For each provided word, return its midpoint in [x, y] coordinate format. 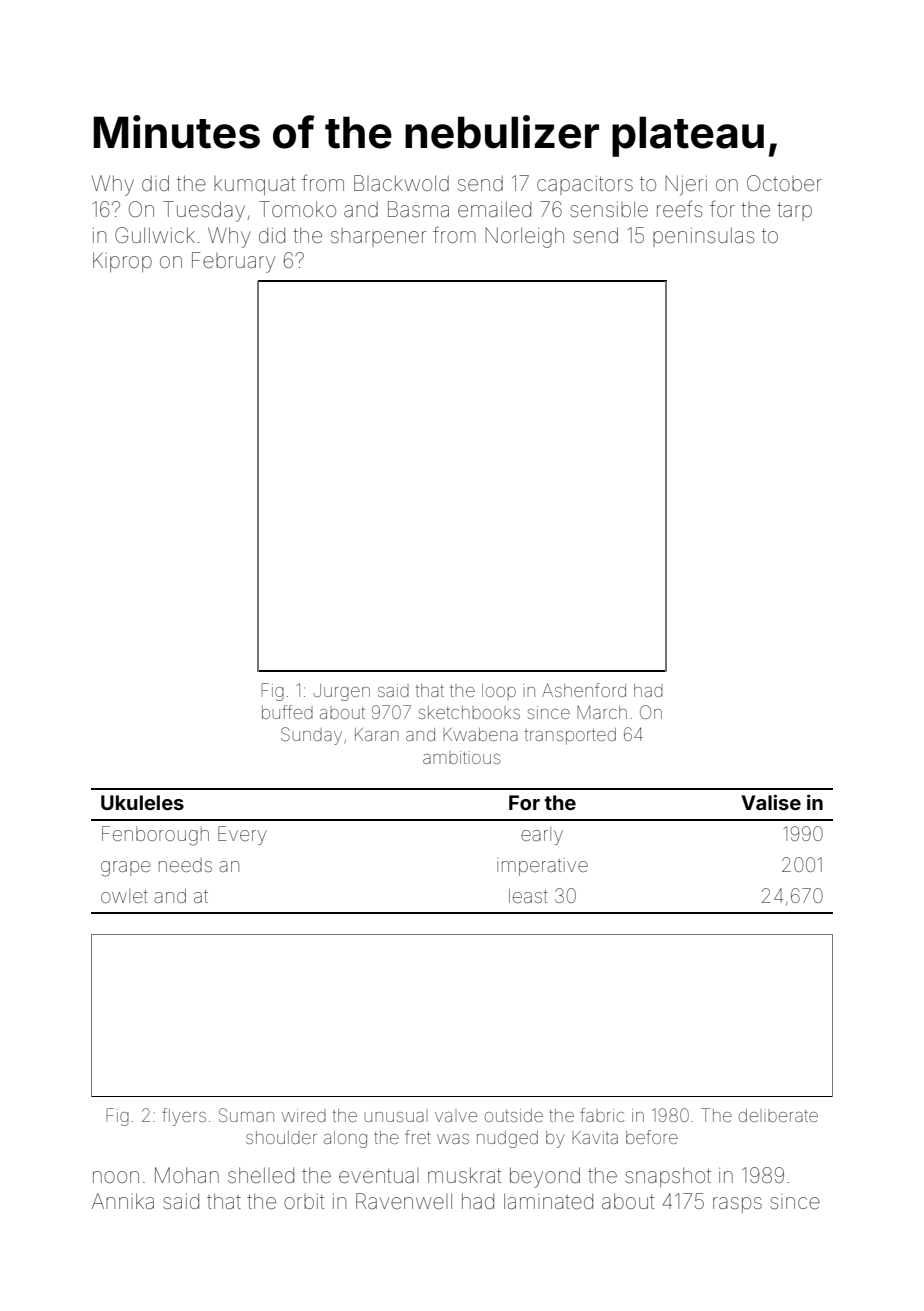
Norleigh [524, 237]
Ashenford [584, 690]
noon [116, 1177]
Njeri [686, 185]
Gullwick [155, 235]
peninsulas [703, 237]
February [233, 262]
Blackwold [401, 183]
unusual [394, 1117]
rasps [737, 1205]
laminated [548, 1201]
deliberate [778, 1115]
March [602, 712]
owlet [124, 896]
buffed [287, 712]
